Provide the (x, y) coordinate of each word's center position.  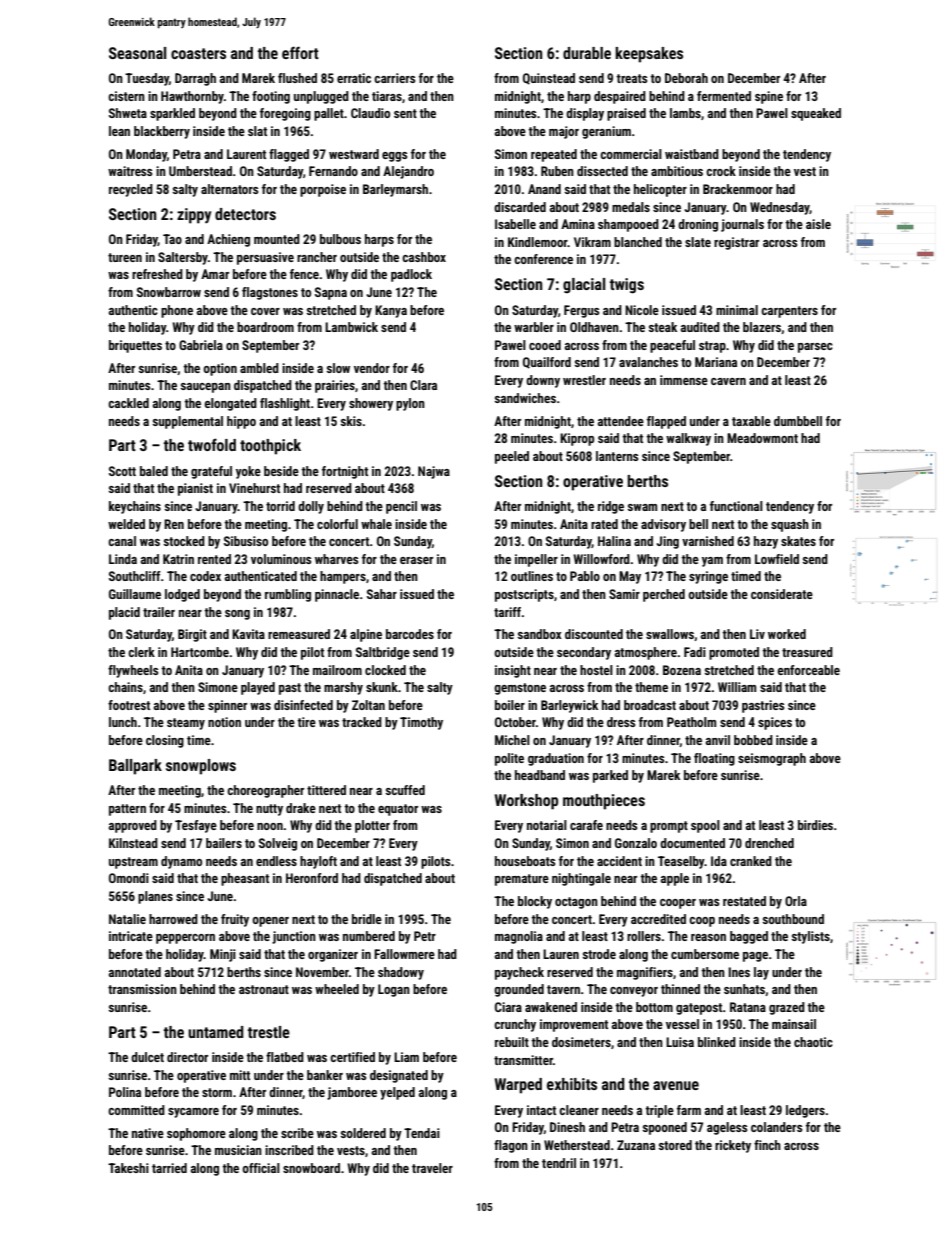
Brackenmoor (738, 189)
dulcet (147, 1057)
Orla (796, 901)
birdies (815, 825)
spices (775, 723)
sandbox (540, 634)
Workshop (526, 802)
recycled (131, 190)
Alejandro (408, 172)
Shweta (128, 113)
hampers (343, 577)
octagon (576, 903)
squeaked (816, 114)
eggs (394, 157)
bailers (224, 843)
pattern (127, 810)
